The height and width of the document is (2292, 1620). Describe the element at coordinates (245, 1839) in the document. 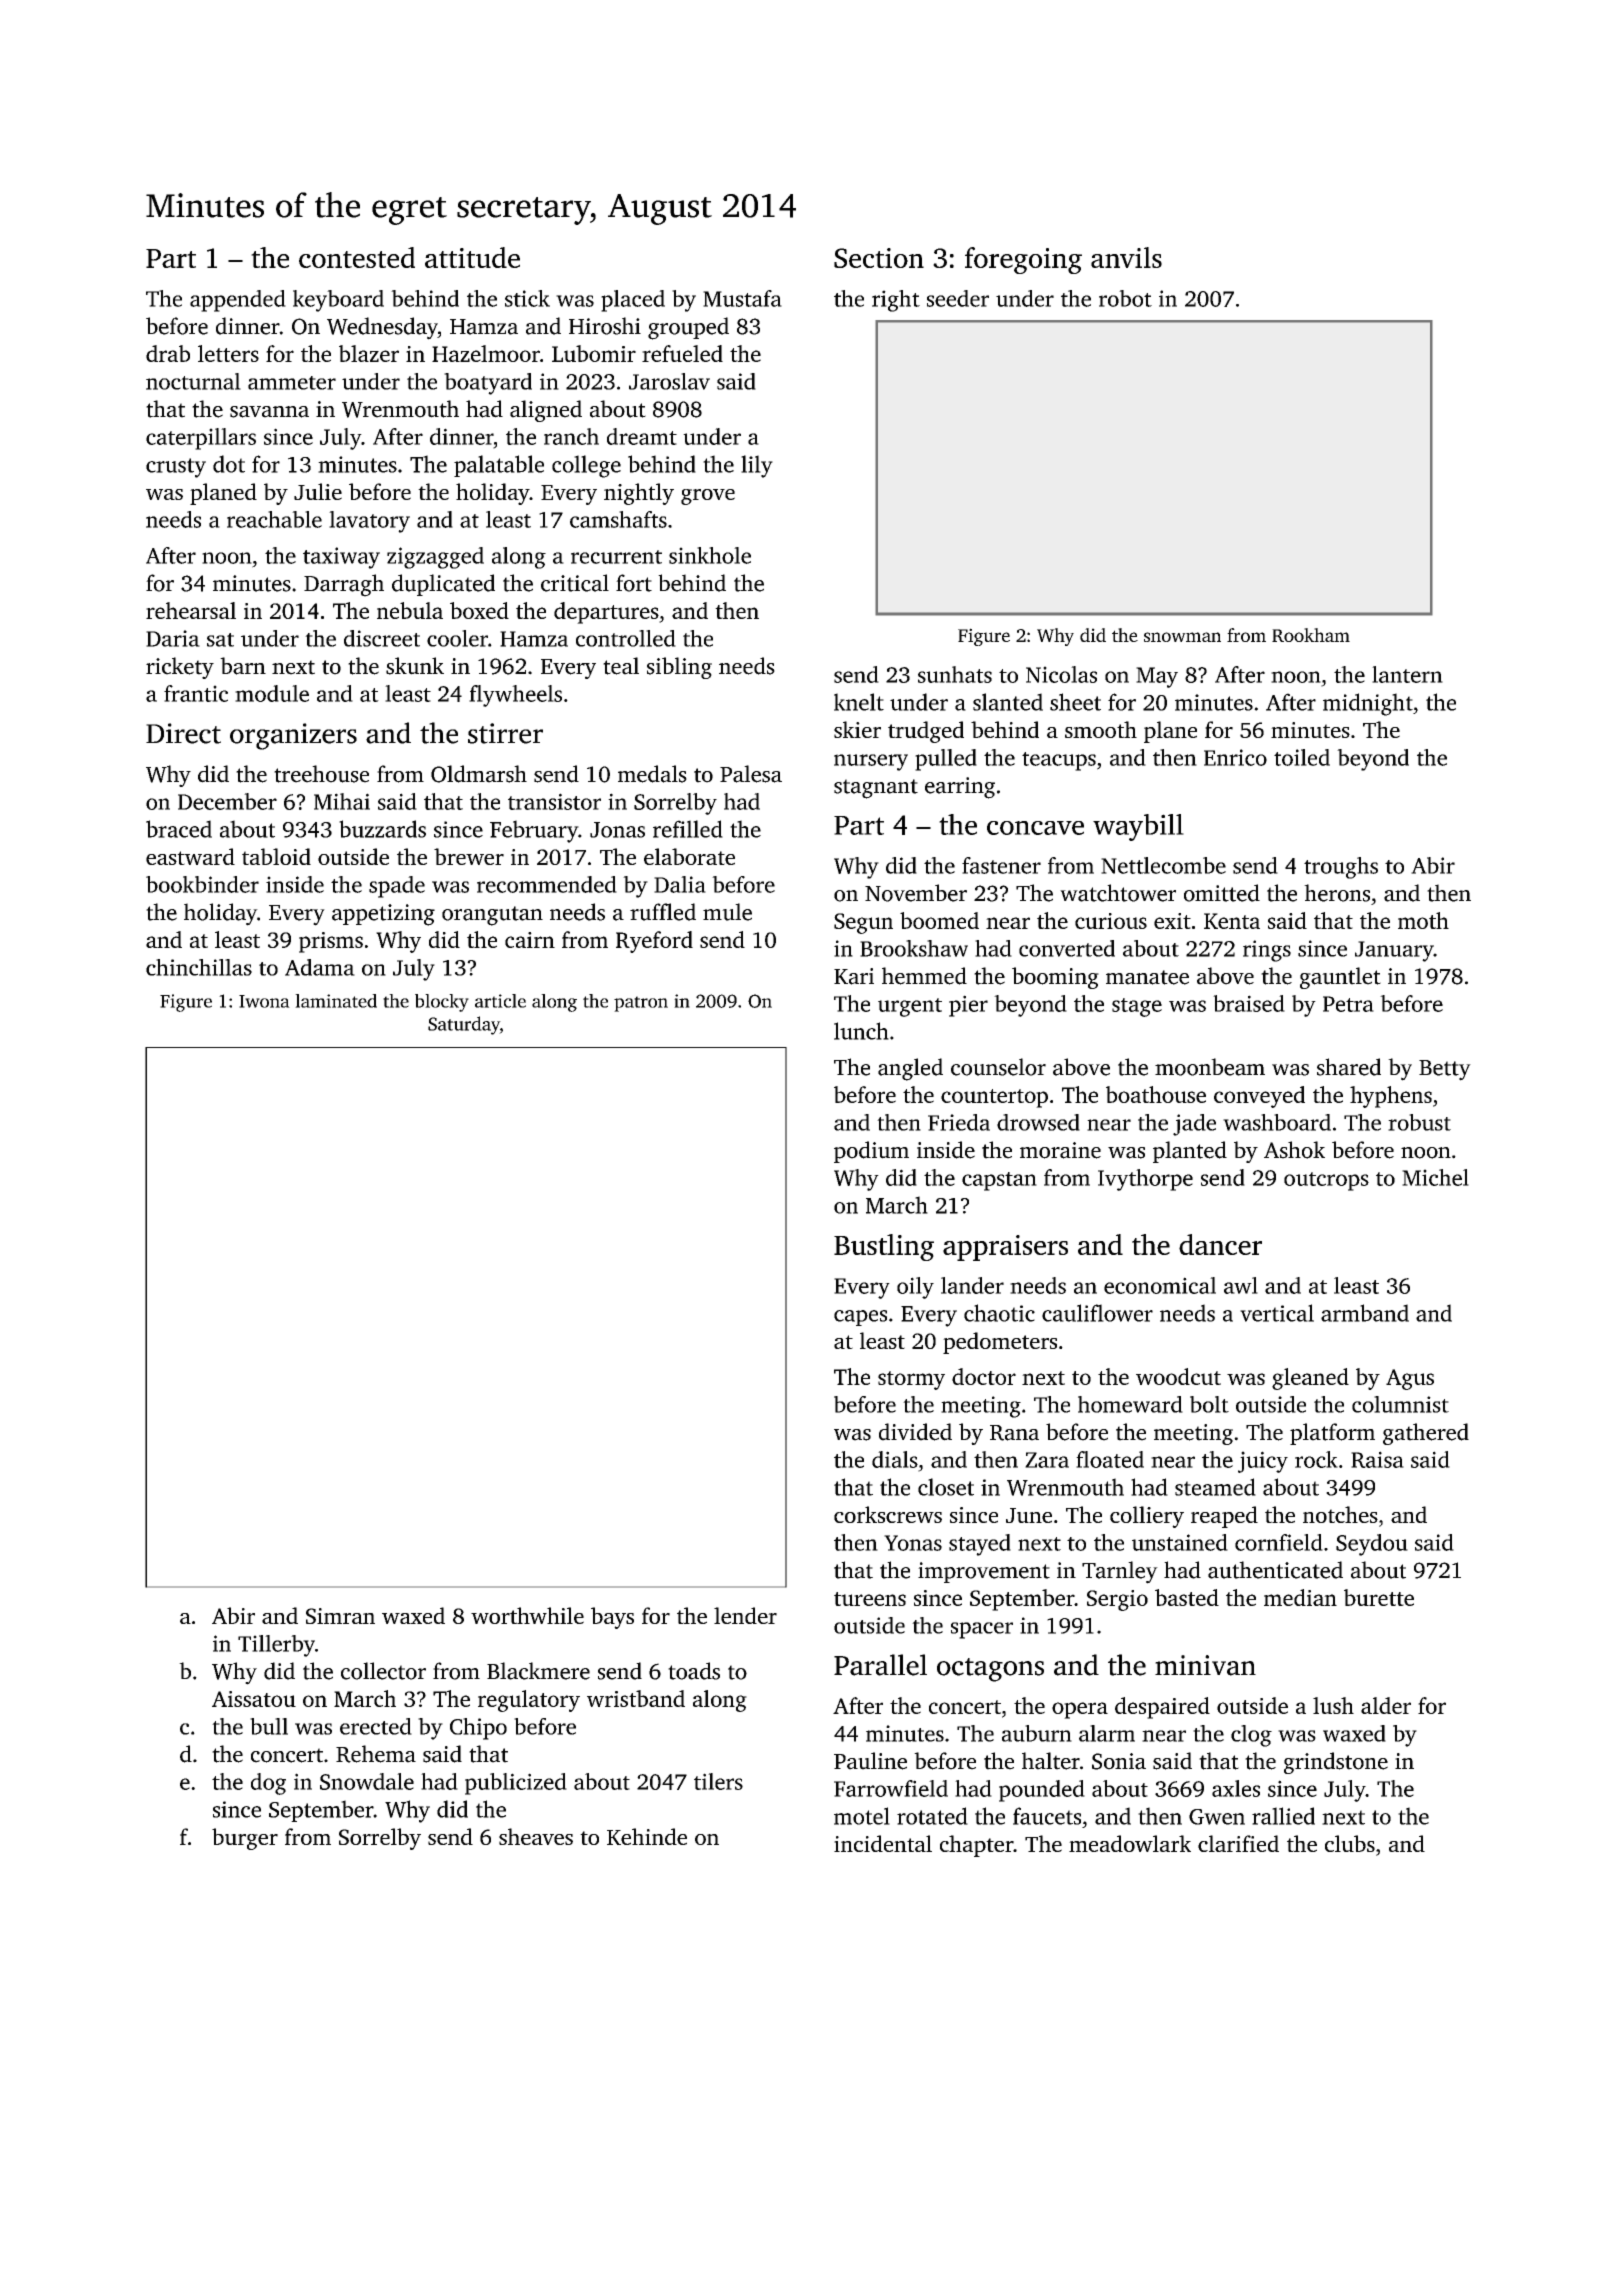

I see `burger` at that location.
